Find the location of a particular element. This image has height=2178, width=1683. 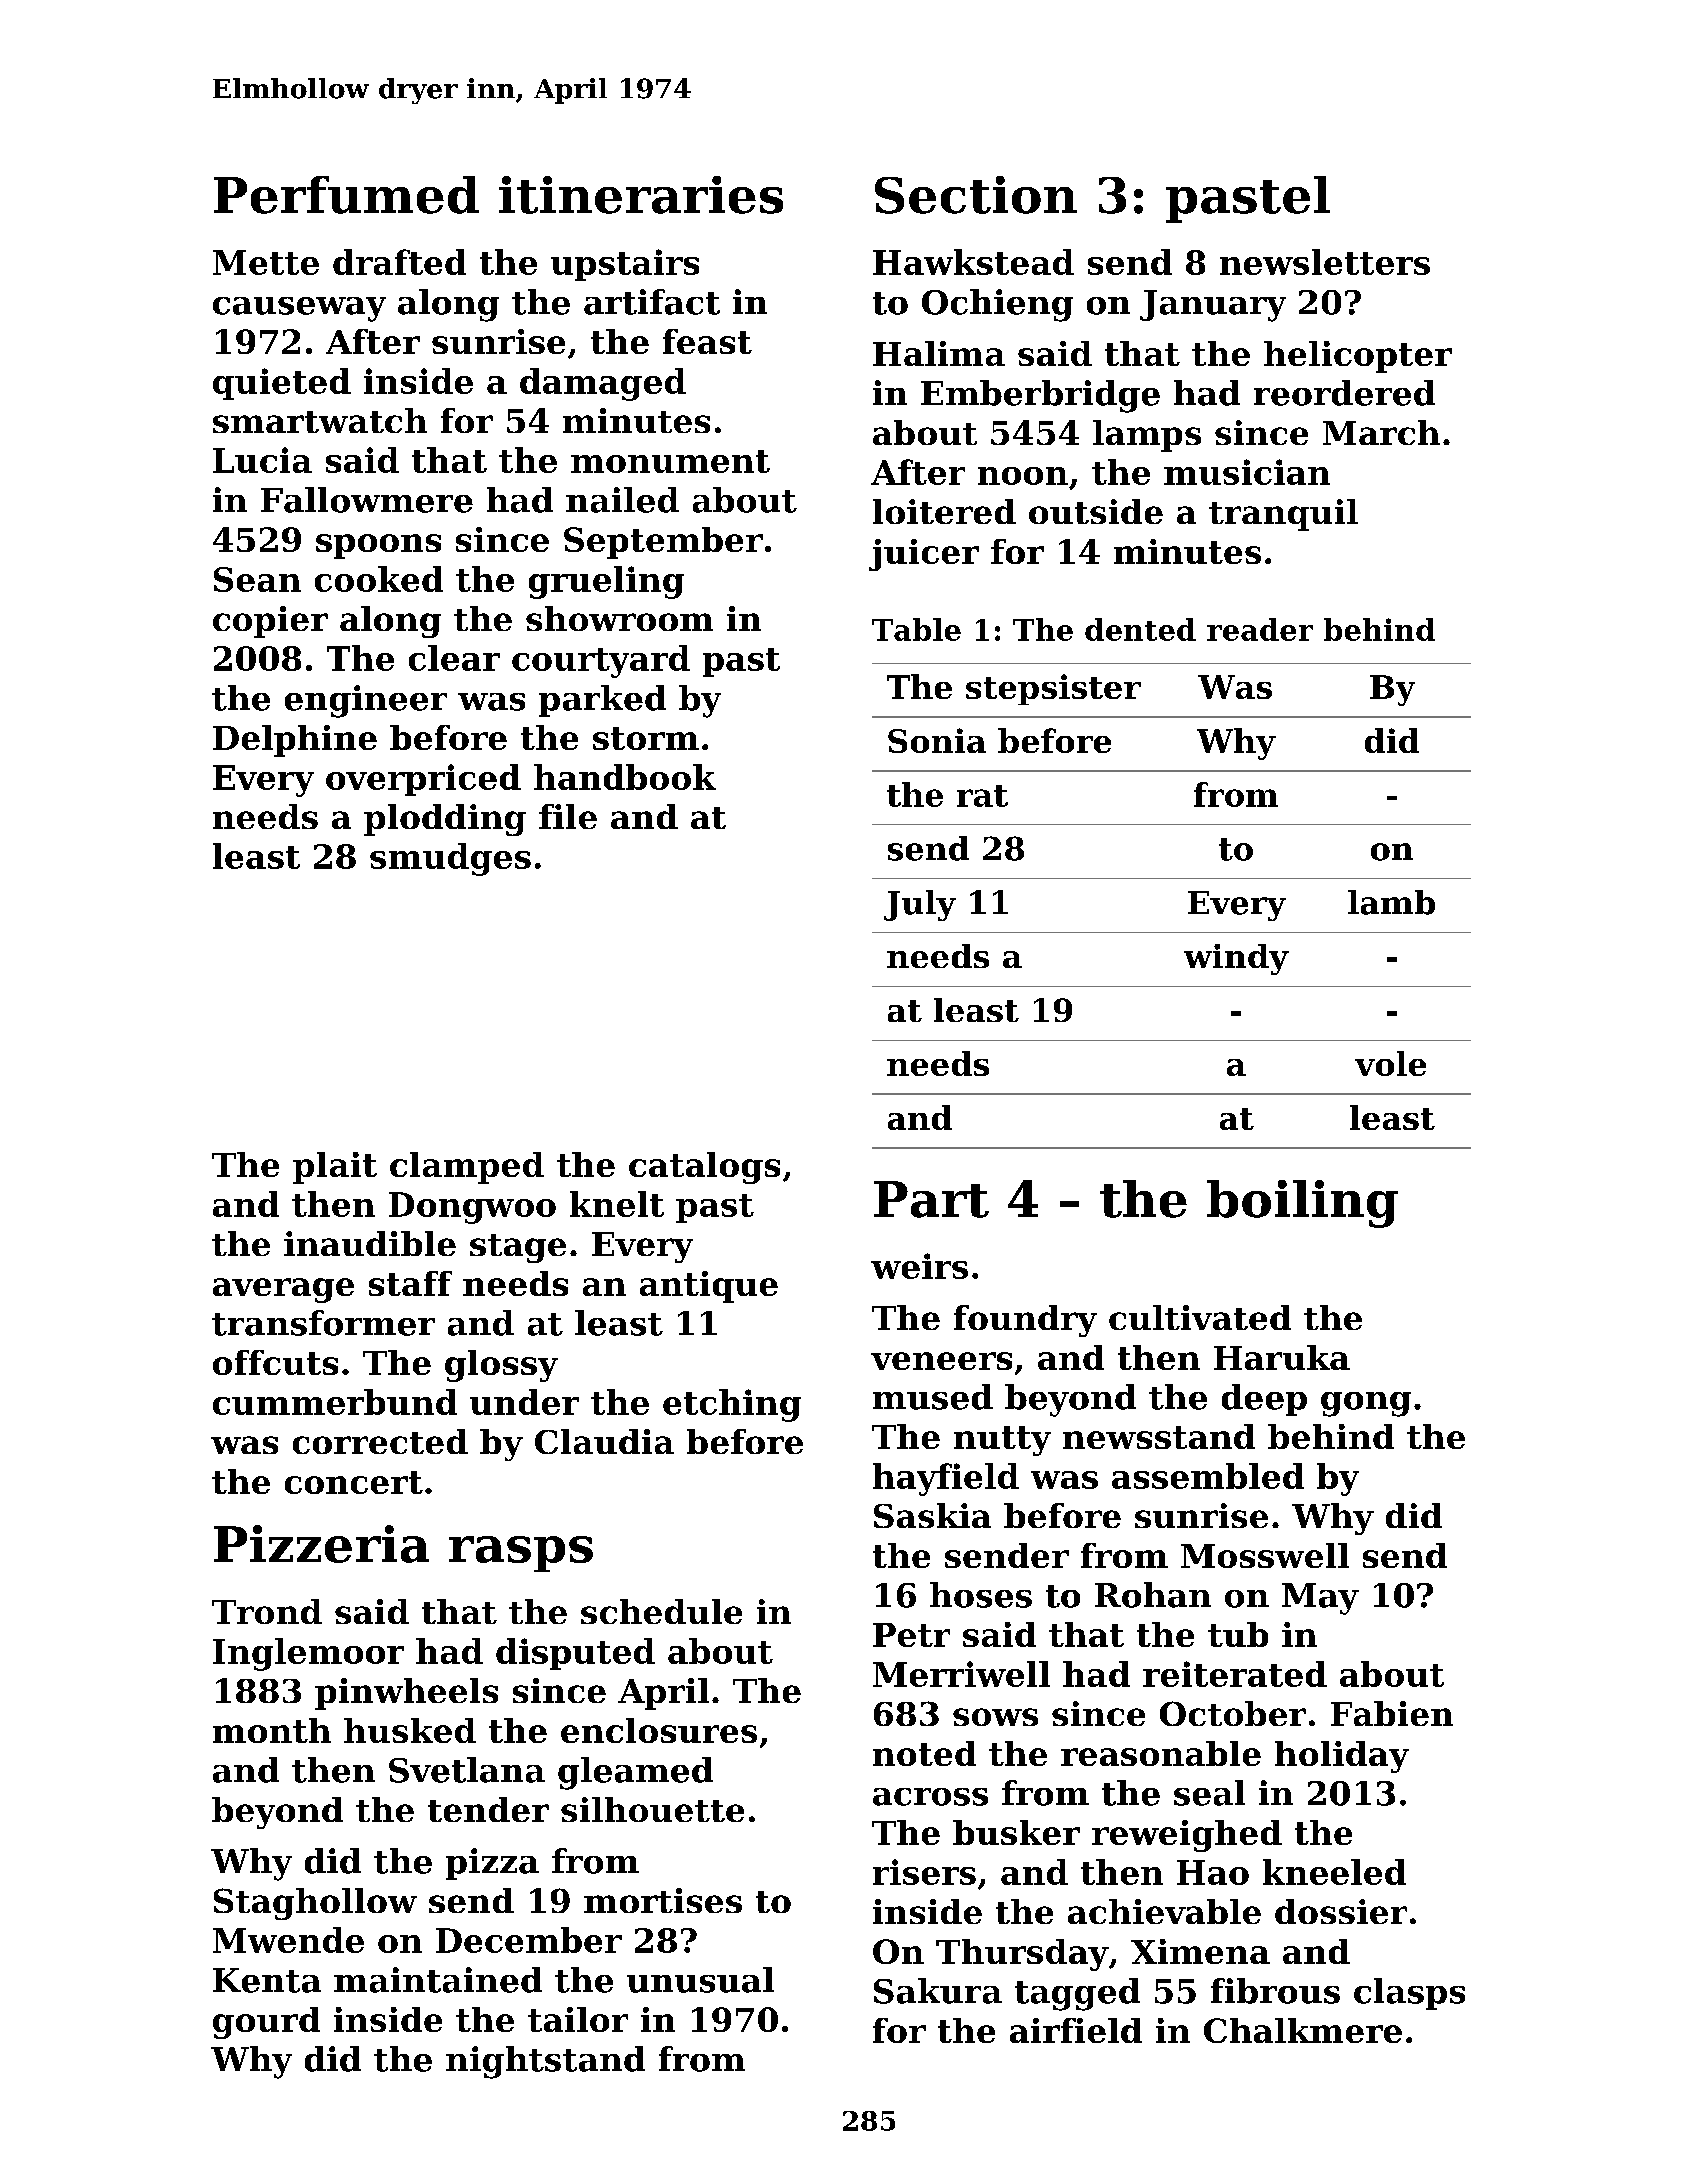

damaged is located at coordinates (603, 384).
